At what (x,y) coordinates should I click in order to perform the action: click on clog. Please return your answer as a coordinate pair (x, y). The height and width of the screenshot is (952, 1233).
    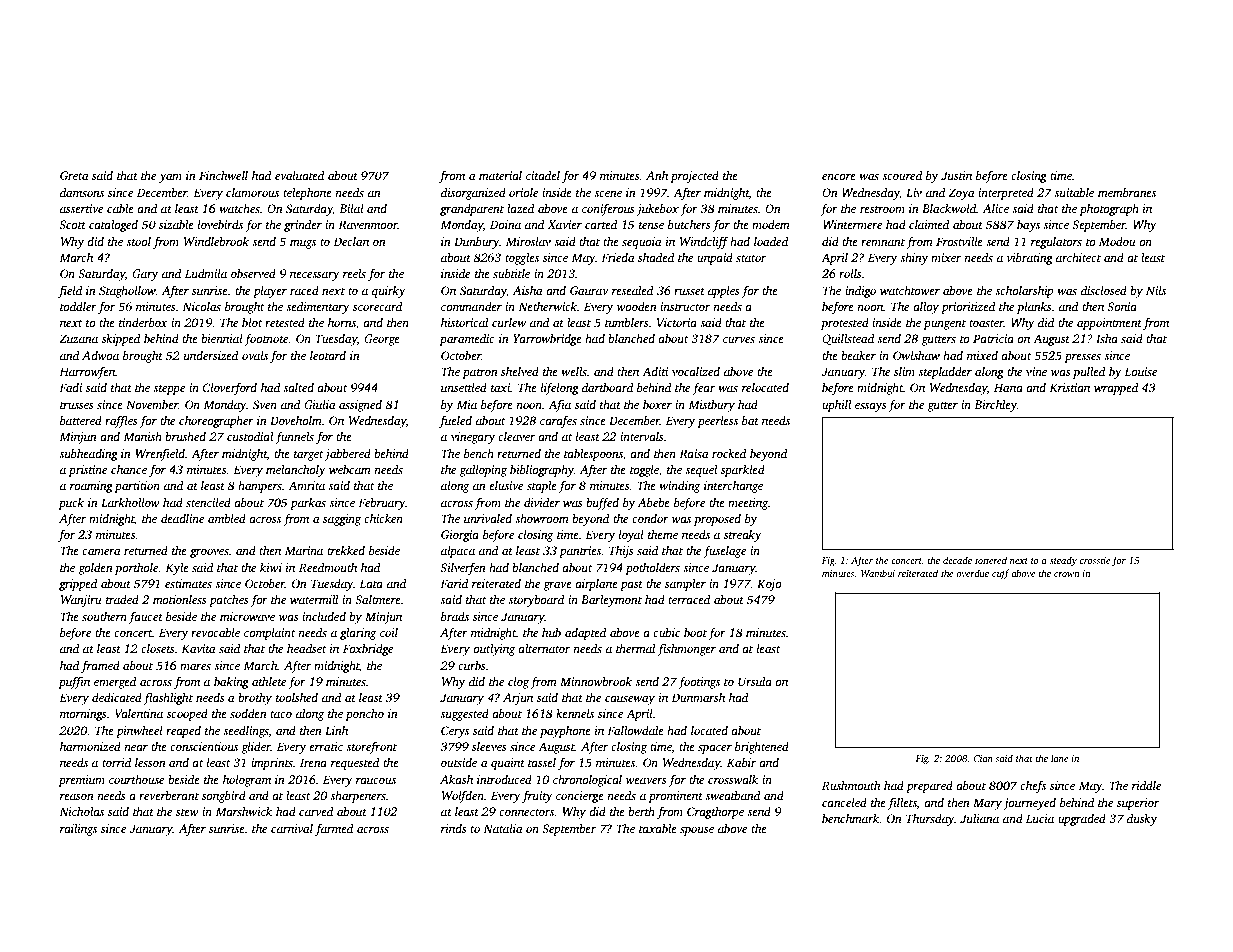
    Looking at the image, I should click on (518, 683).
